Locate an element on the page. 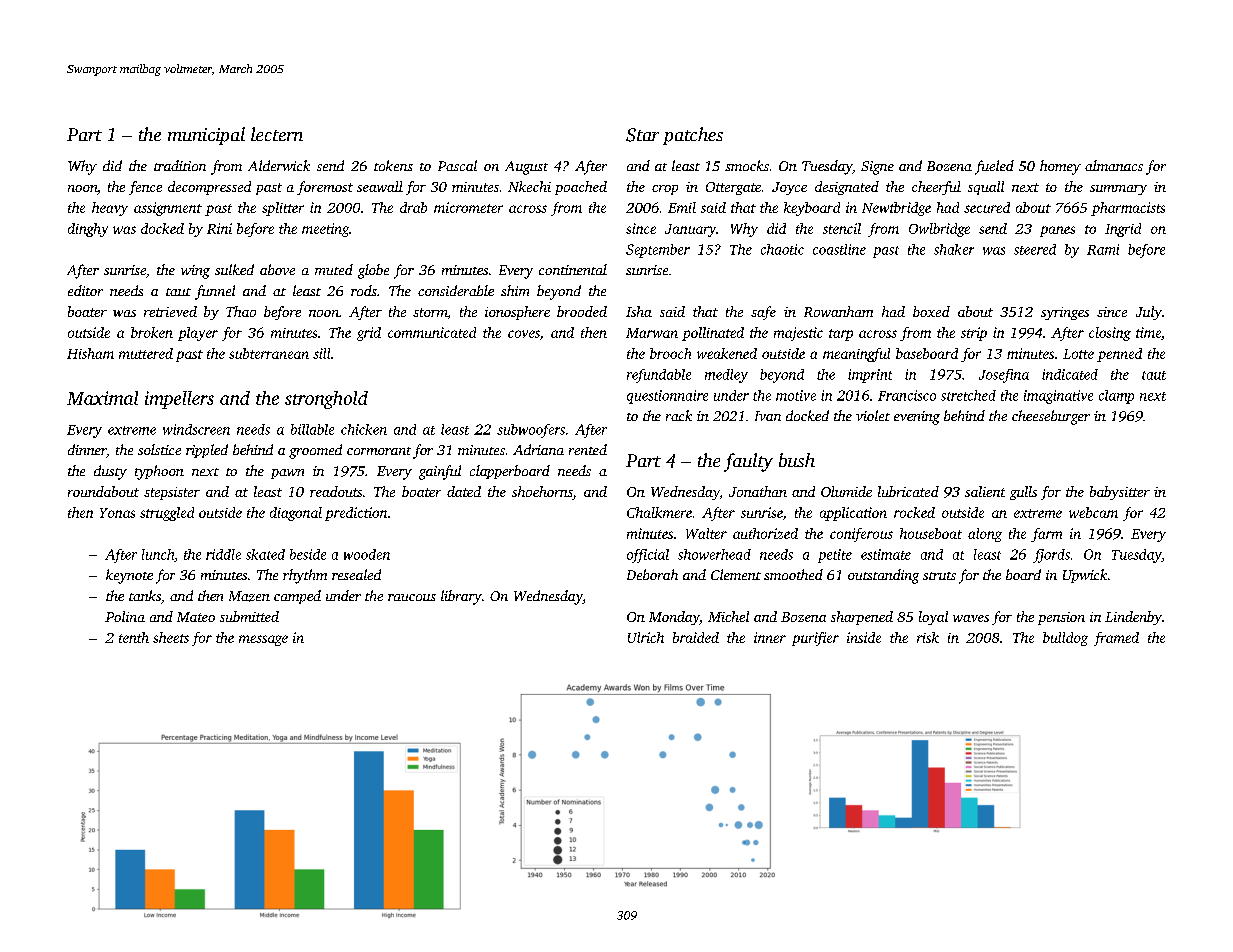 The image size is (1233, 952). cheeseburger is located at coordinates (1051, 417).
